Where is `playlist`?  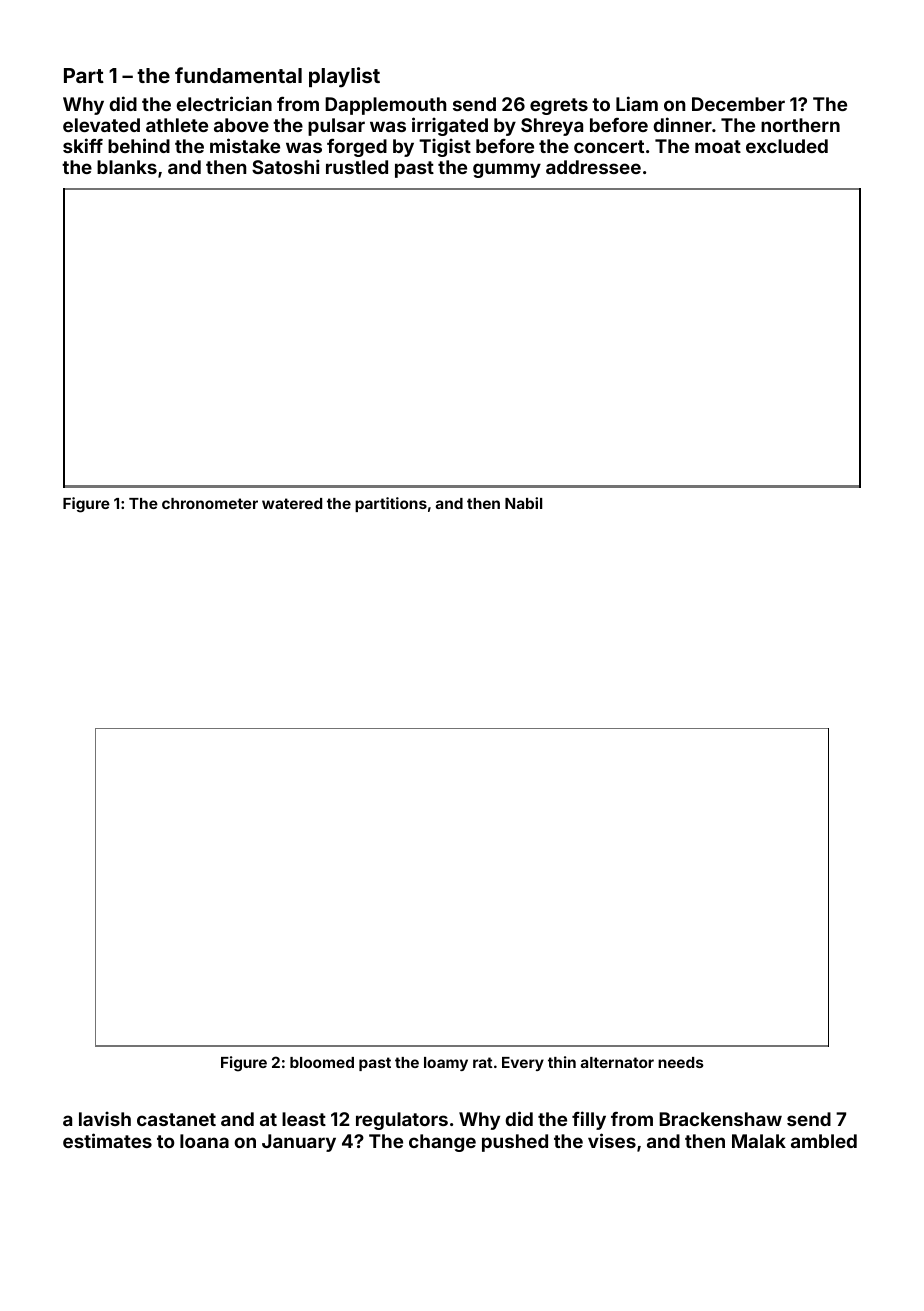 playlist is located at coordinates (344, 77).
